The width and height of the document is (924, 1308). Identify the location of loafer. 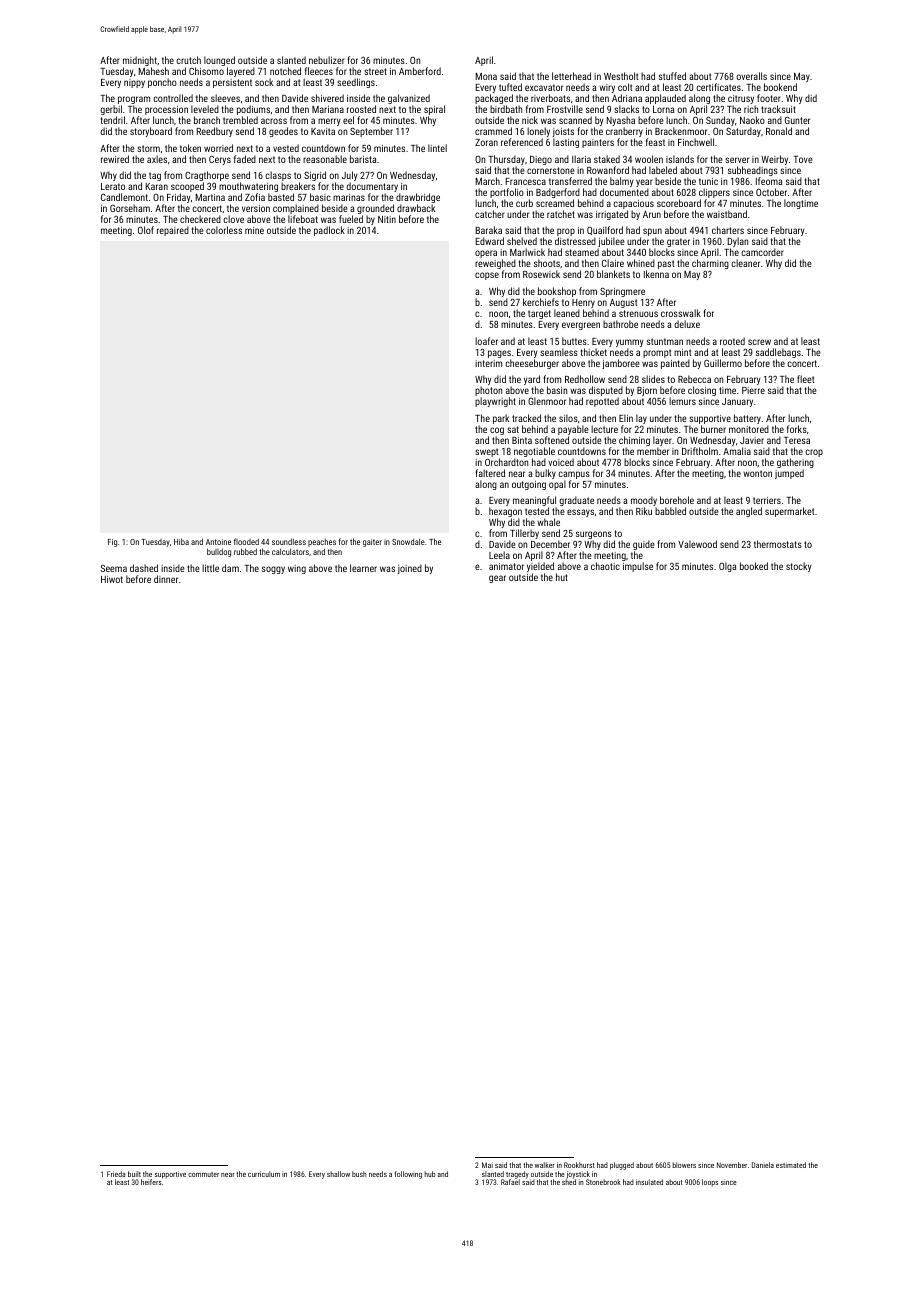
(486, 341).
